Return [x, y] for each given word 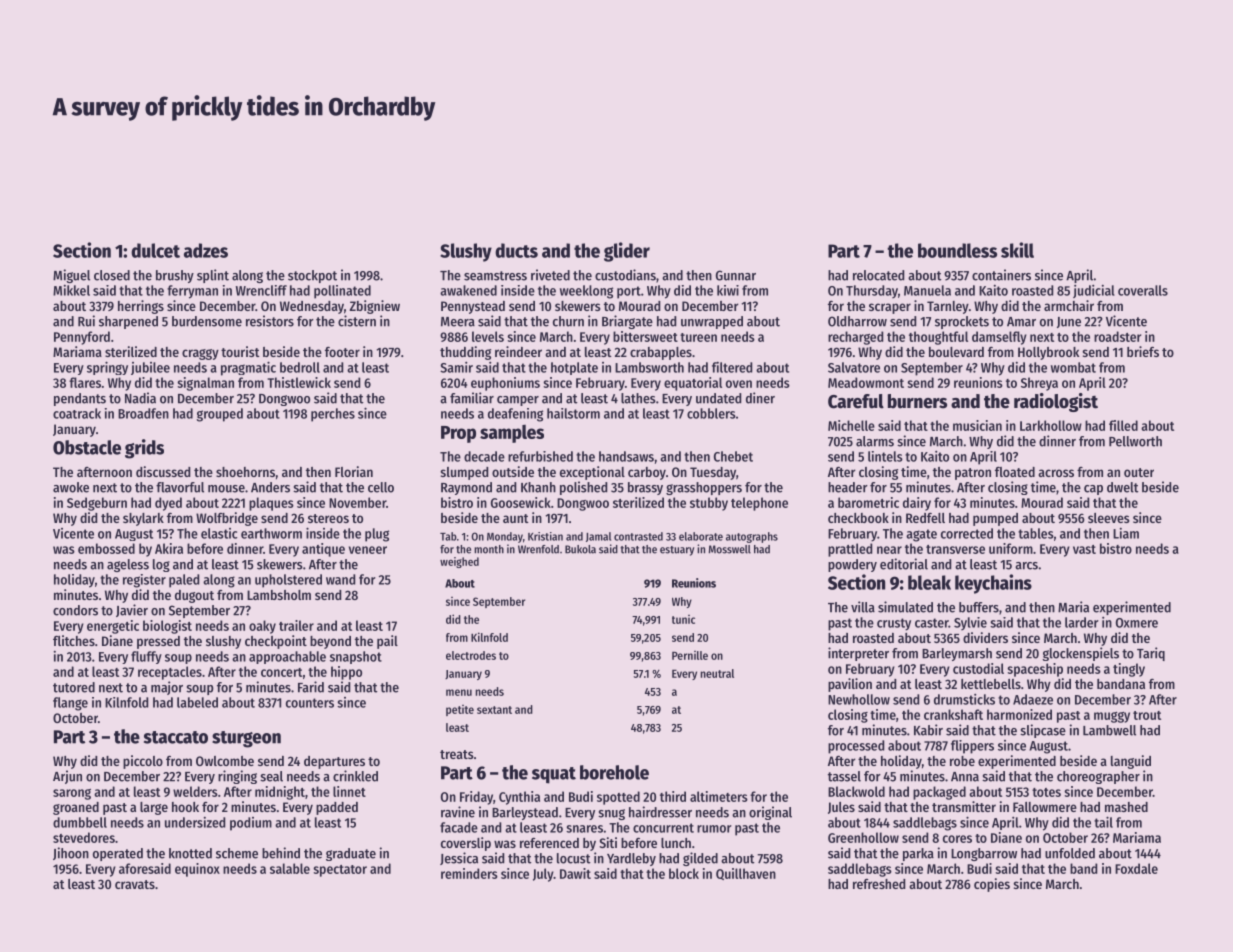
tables [1036, 533]
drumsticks [964, 699]
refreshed [879, 884]
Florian [354, 471]
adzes [206, 250]
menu [459, 692]
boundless [957, 250]
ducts [516, 250]
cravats [135, 884]
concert [281, 672]
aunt [516, 518]
